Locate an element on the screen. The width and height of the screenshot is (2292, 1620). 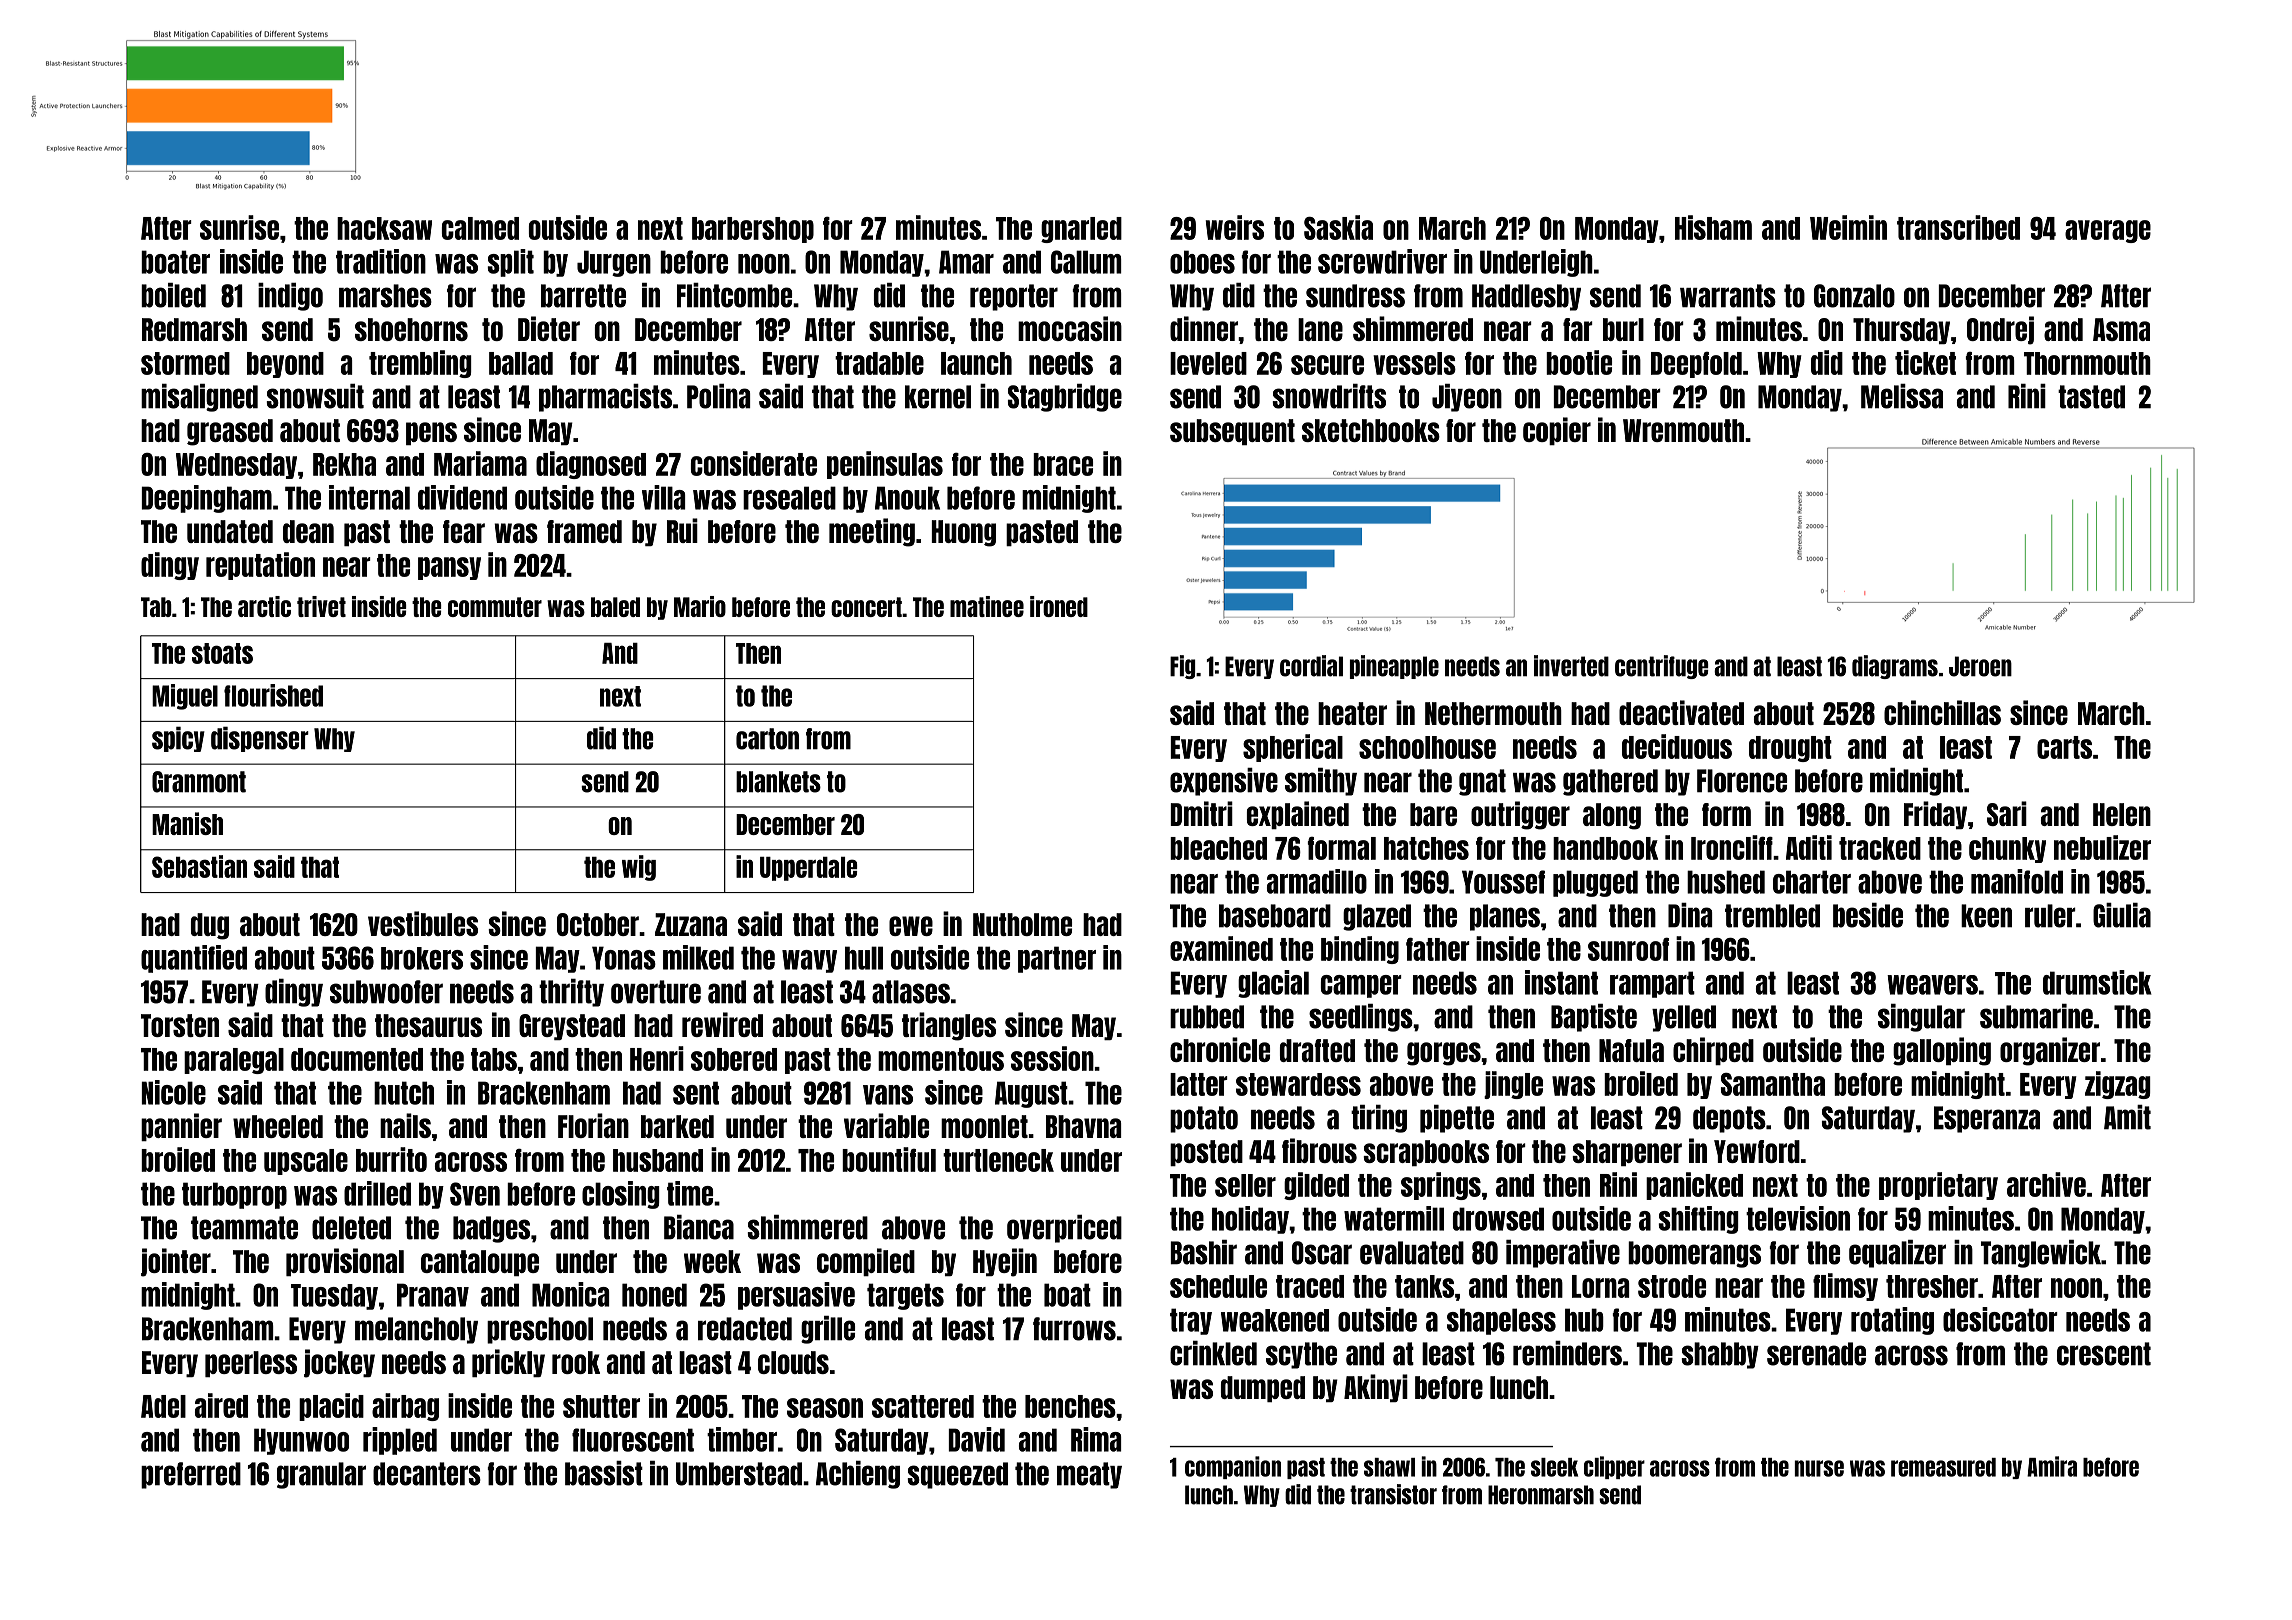
moccasin is located at coordinates (1070, 328).
